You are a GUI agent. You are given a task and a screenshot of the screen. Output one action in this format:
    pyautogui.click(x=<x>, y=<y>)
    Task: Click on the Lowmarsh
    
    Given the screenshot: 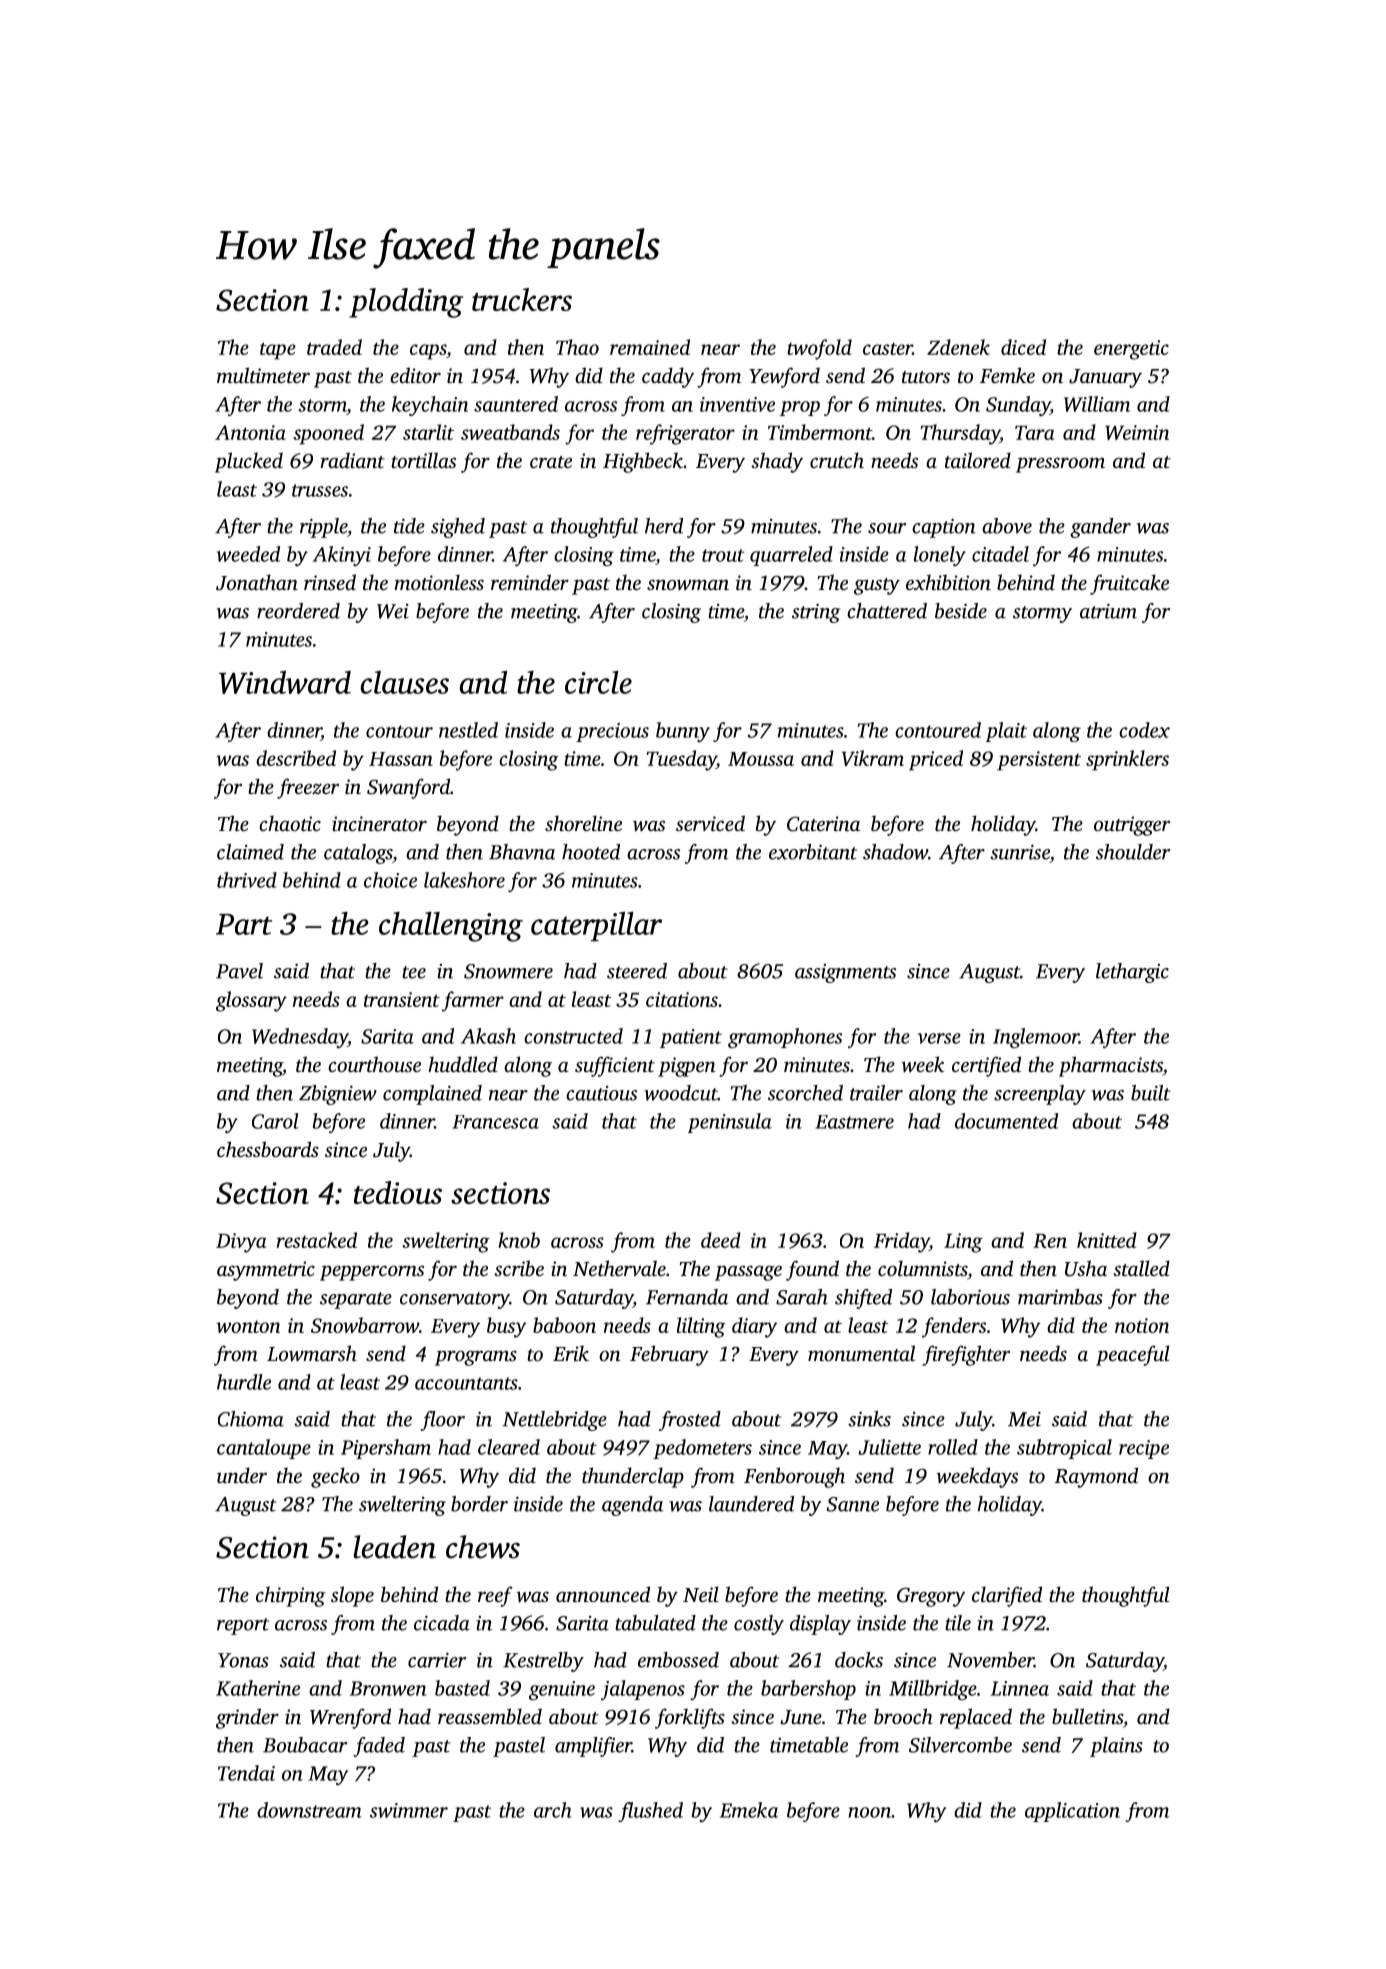 What is the action you would take?
    pyautogui.click(x=312, y=1353)
